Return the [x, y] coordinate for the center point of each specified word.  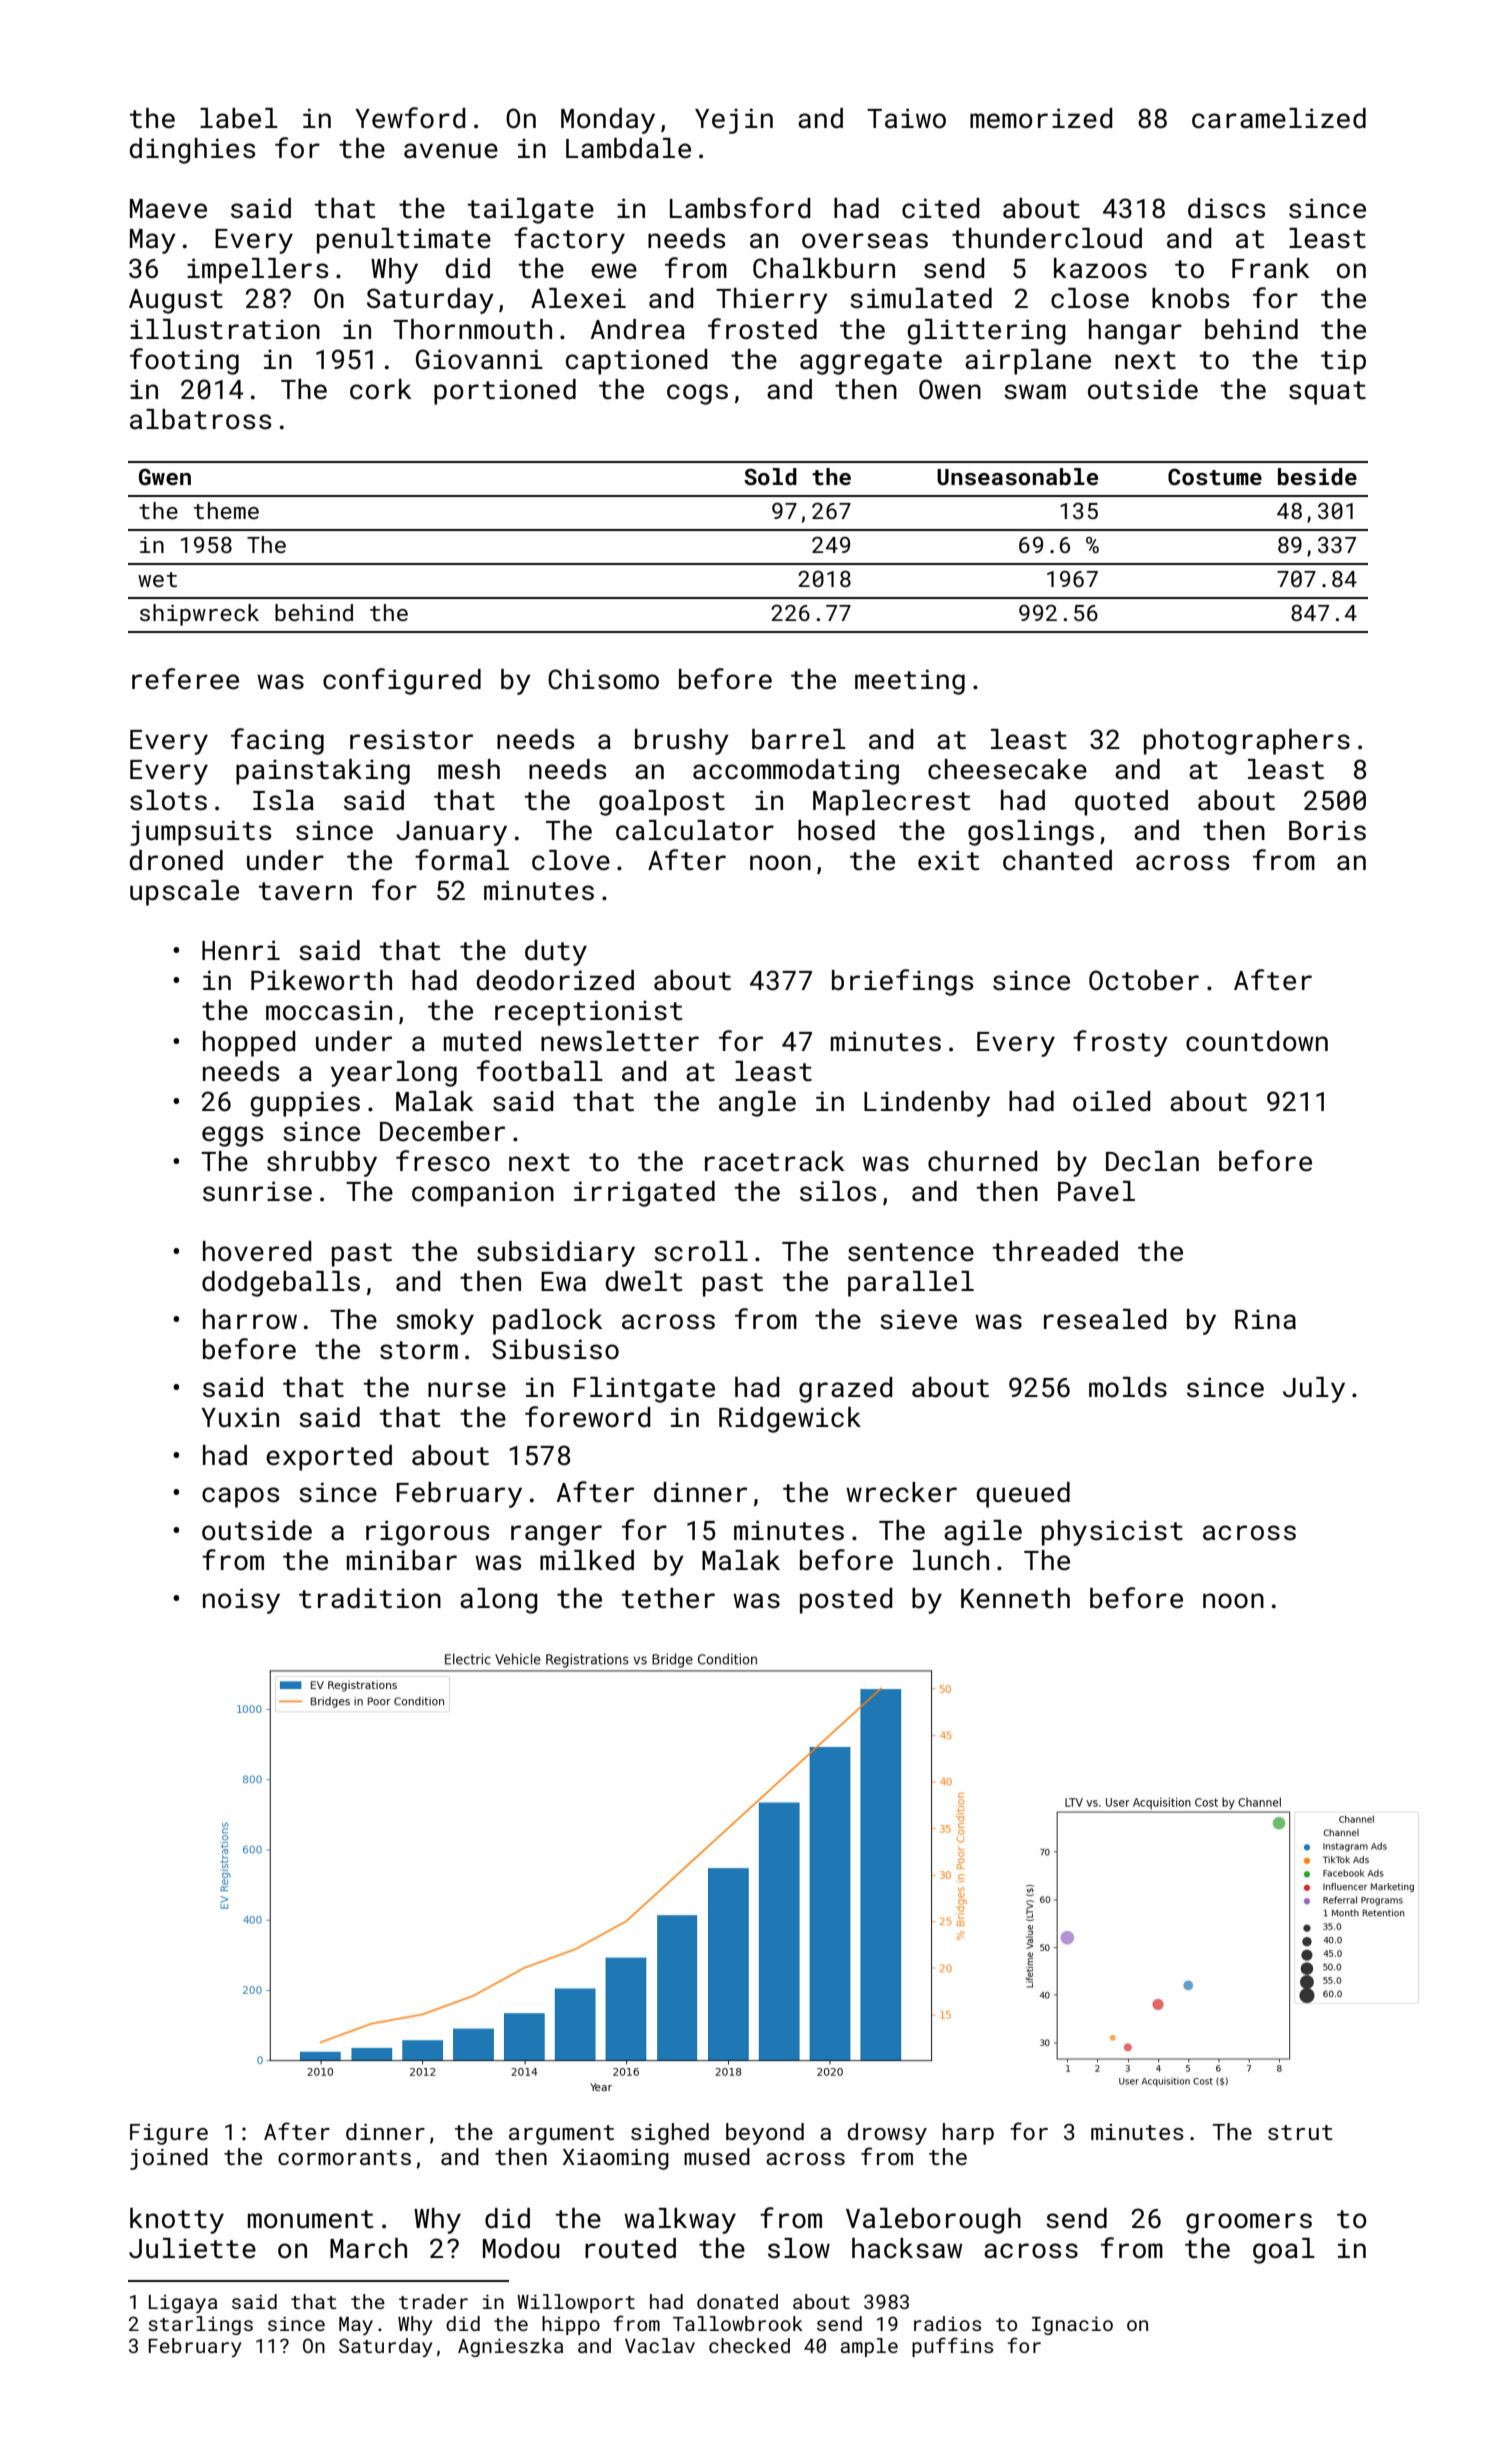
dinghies [192, 151]
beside [1317, 476]
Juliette [192, 2248]
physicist [1112, 1533]
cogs [697, 394]
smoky [435, 1322]
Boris [1327, 830]
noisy [241, 1601]
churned [982, 1161]
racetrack [774, 1161]
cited [940, 208]
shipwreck [199, 615]
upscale [184, 893]
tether [668, 1598]
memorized [1041, 118]
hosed [836, 830]
